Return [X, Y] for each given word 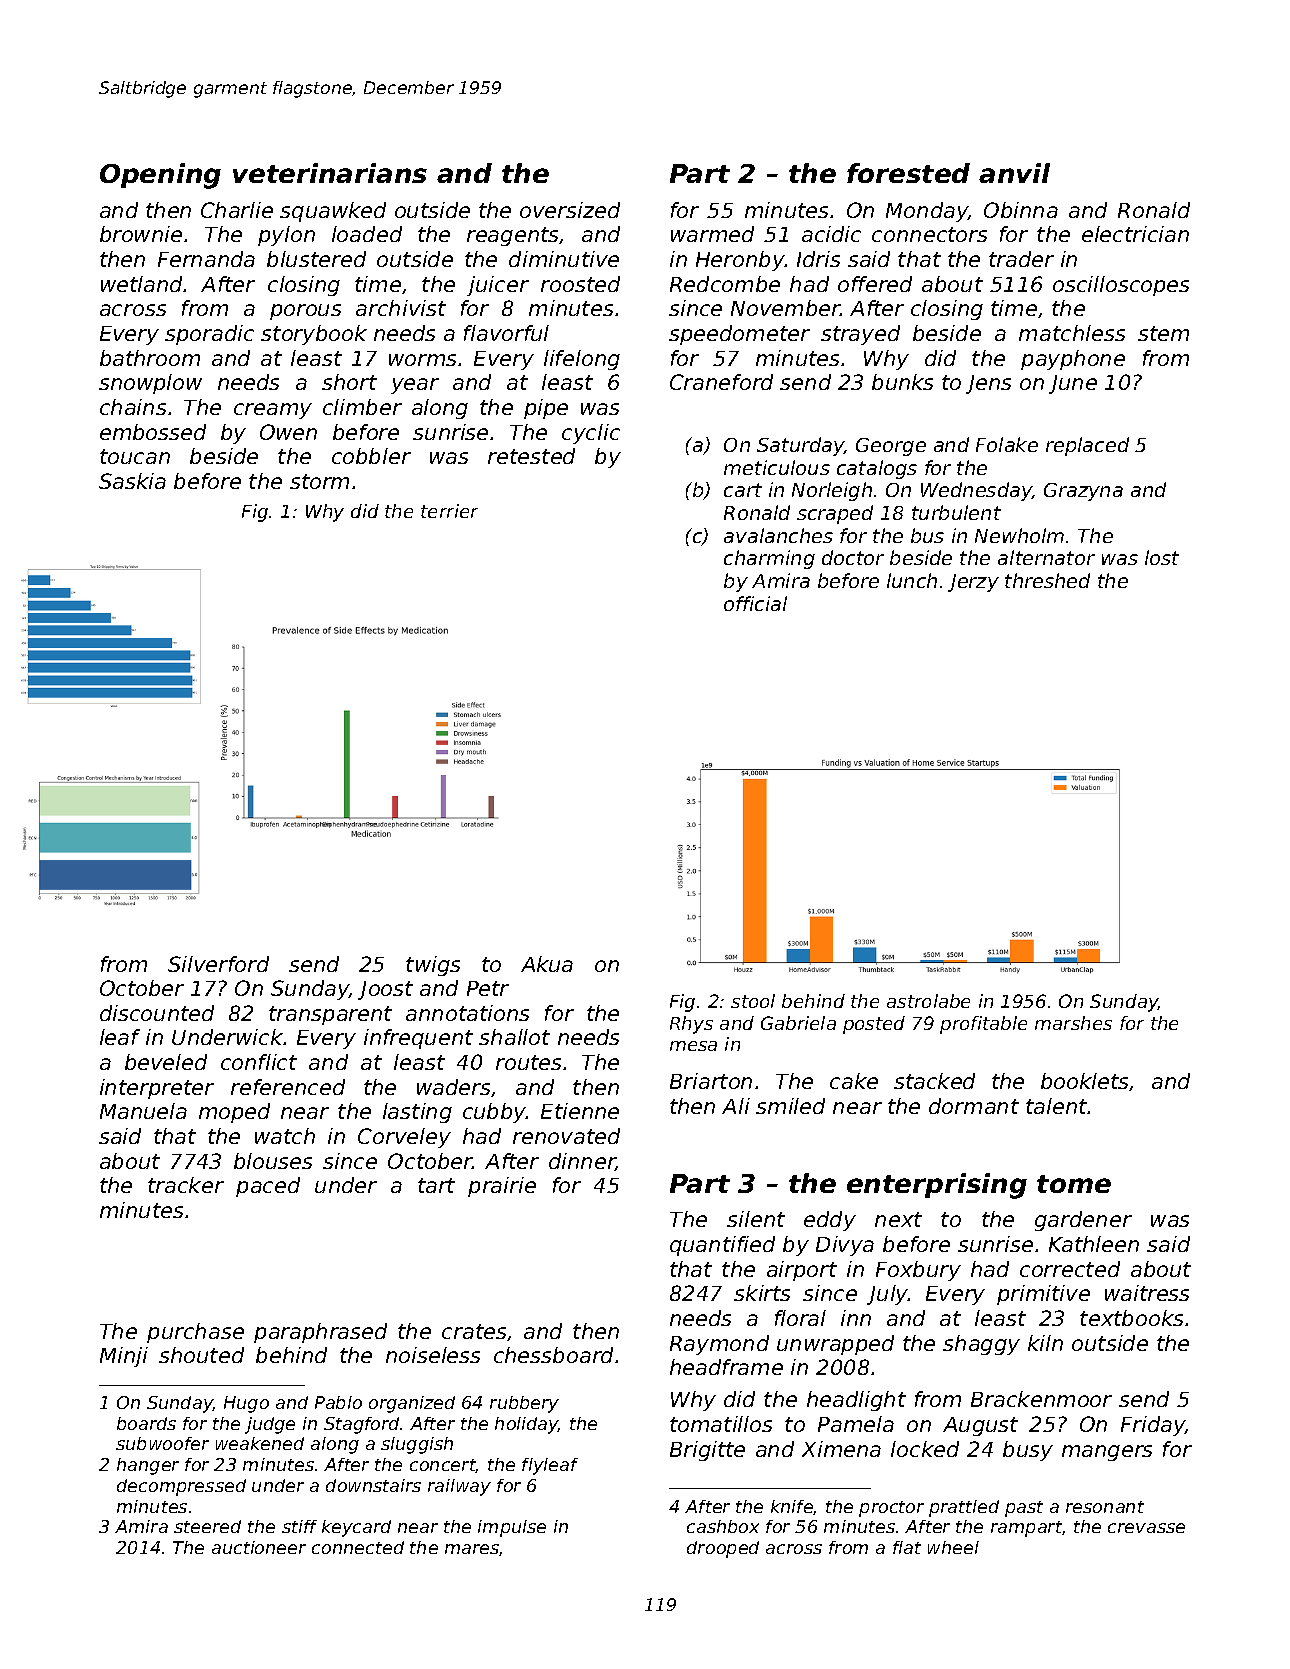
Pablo [338, 1402]
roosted [580, 284]
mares [472, 1550]
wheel [953, 1547]
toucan [135, 456]
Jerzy [973, 583]
